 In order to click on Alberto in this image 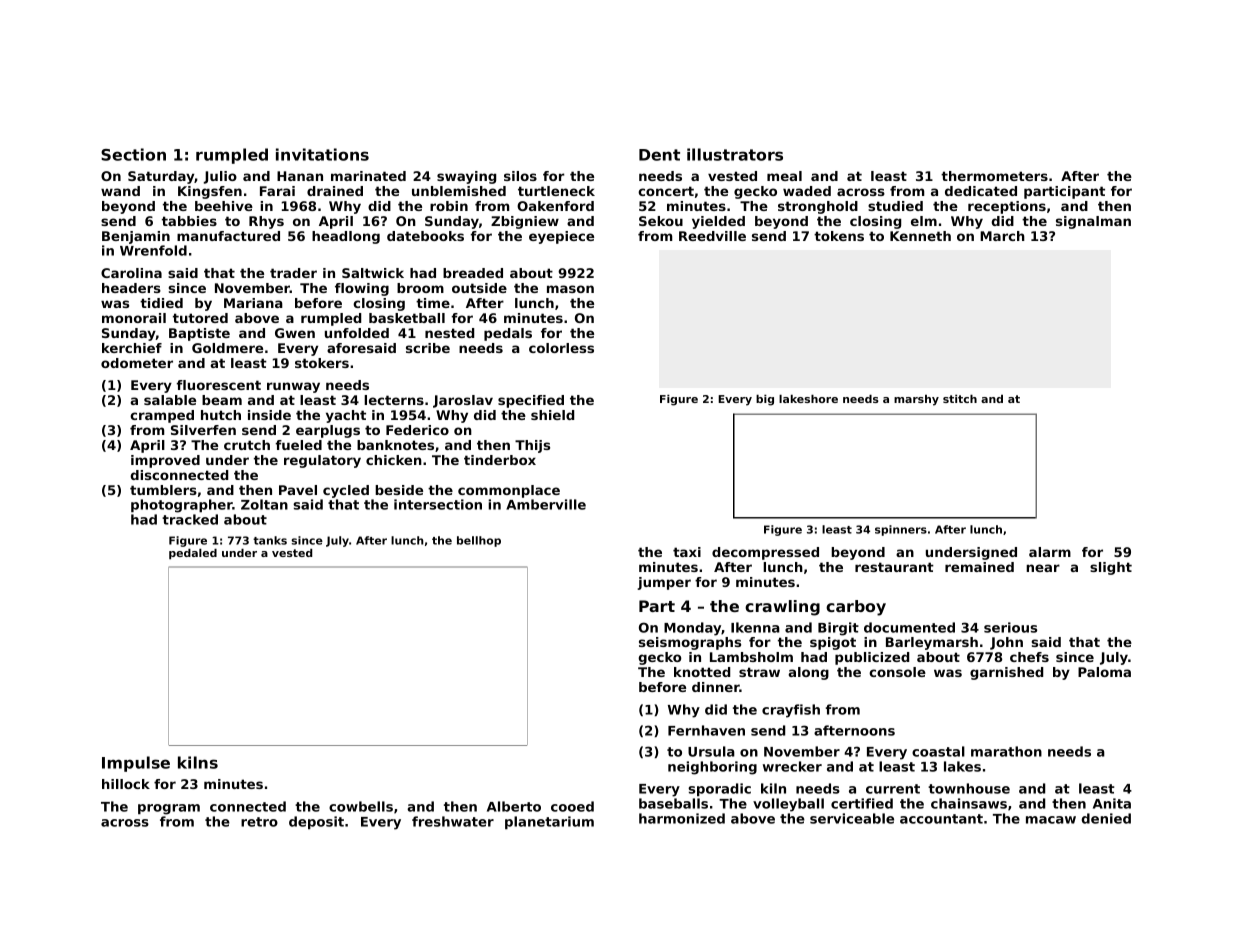, I will do `click(514, 806)`.
